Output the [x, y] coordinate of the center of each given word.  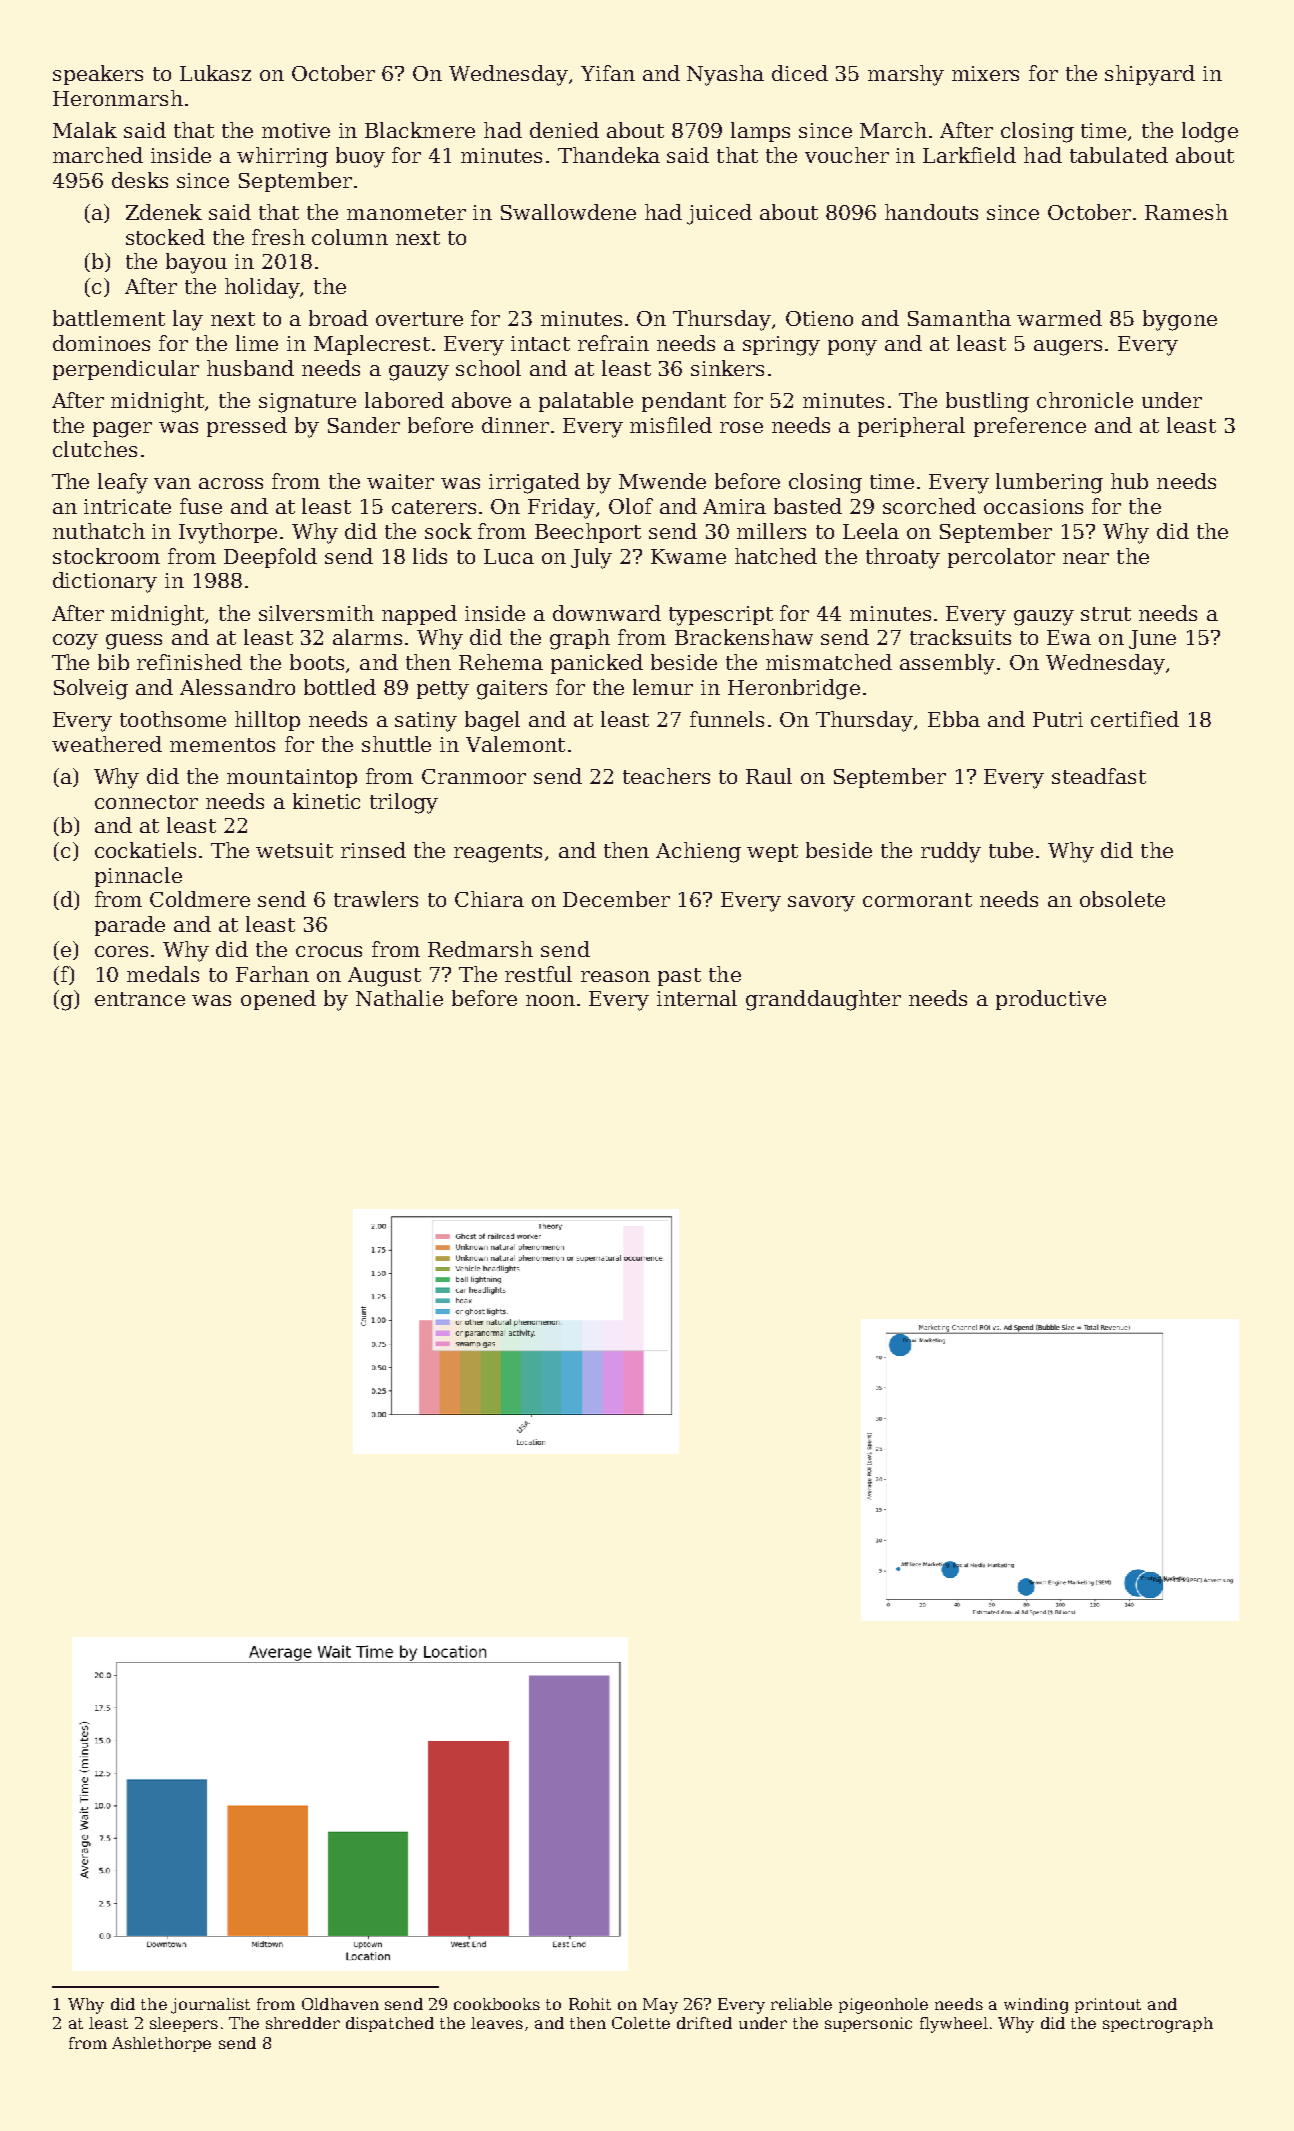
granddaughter [823, 1000]
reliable [801, 2004]
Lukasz [215, 73]
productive [1051, 1000]
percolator [1001, 558]
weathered [107, 744]
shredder [303, 2023]
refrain [613, 343]
